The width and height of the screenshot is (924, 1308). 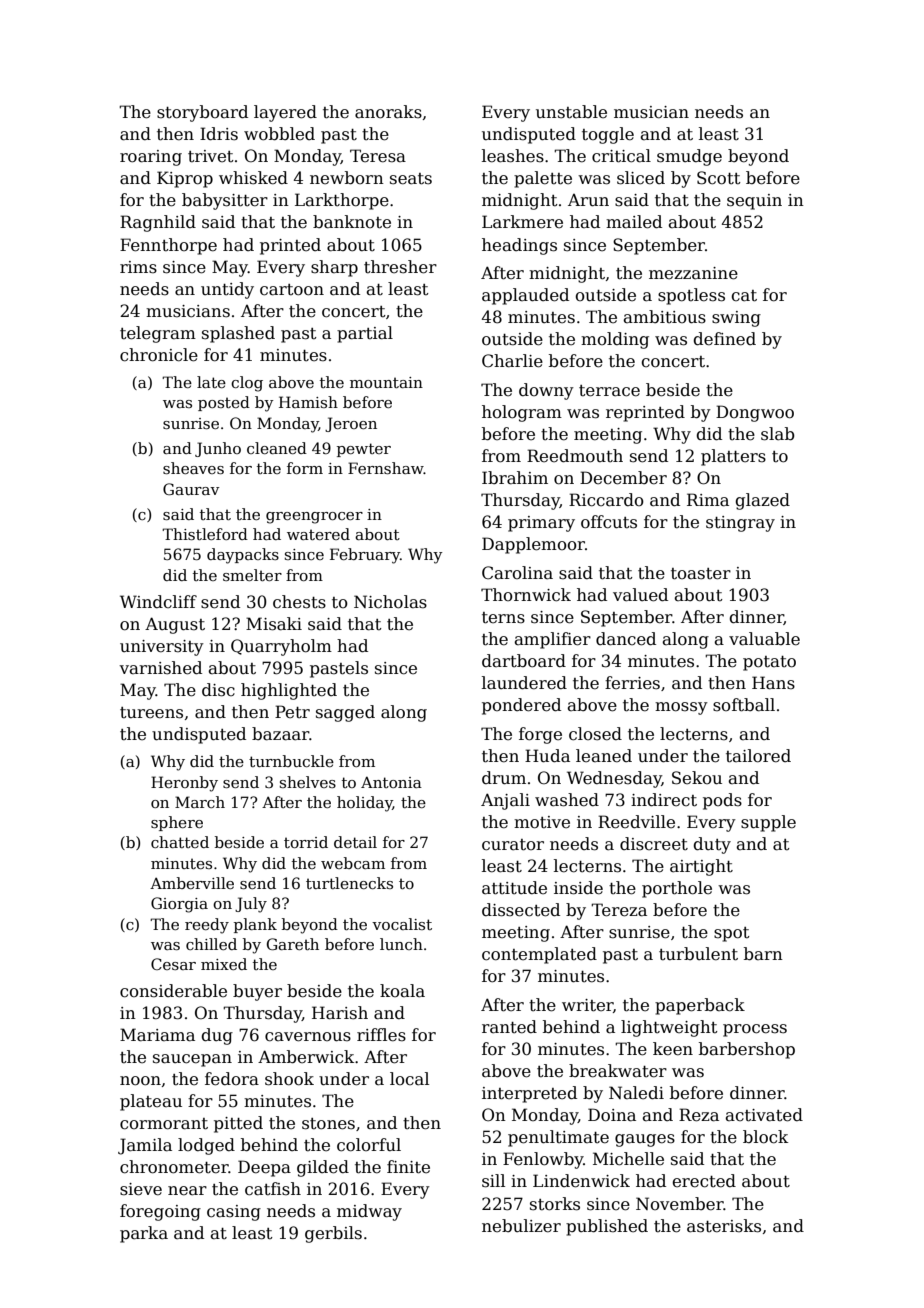 What do you see at coordinates (521, 1226) in the screenshot?
I see `nebulizer` at bounding box center [521, 1226].
